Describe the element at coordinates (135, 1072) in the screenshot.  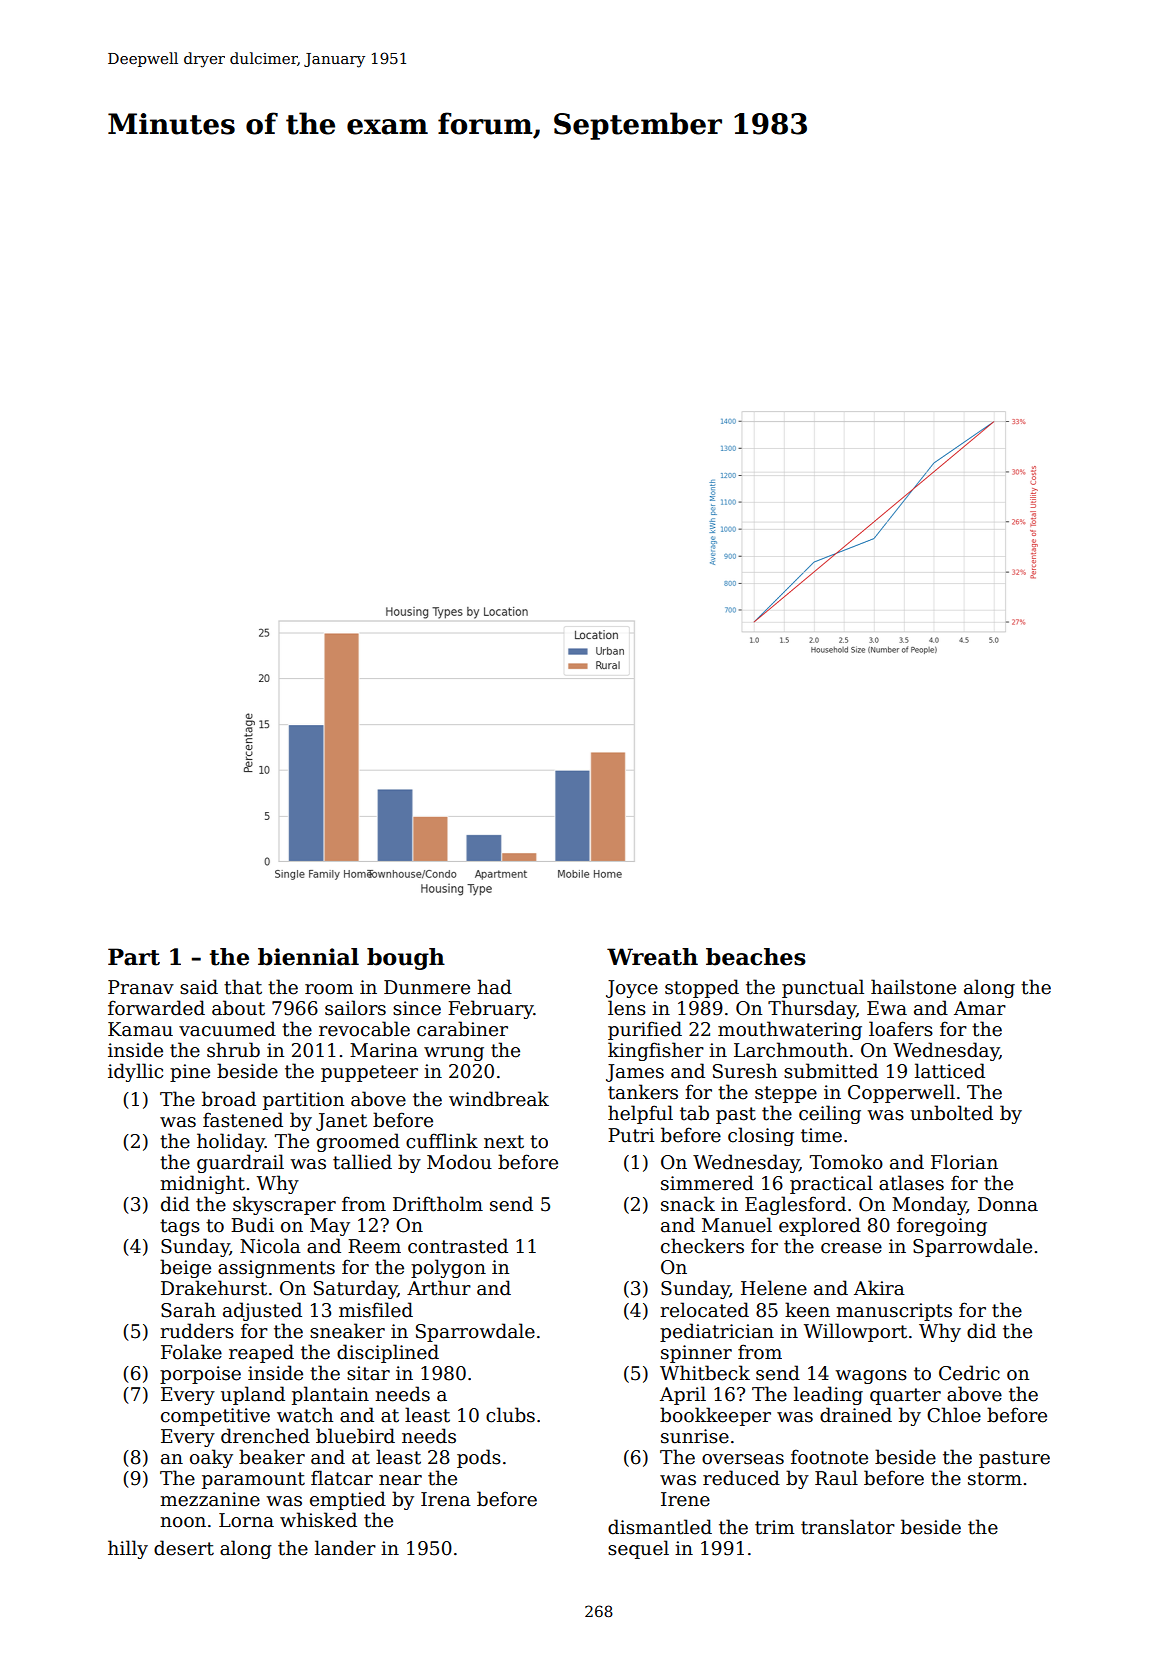
I see `idyllic` at that location.
